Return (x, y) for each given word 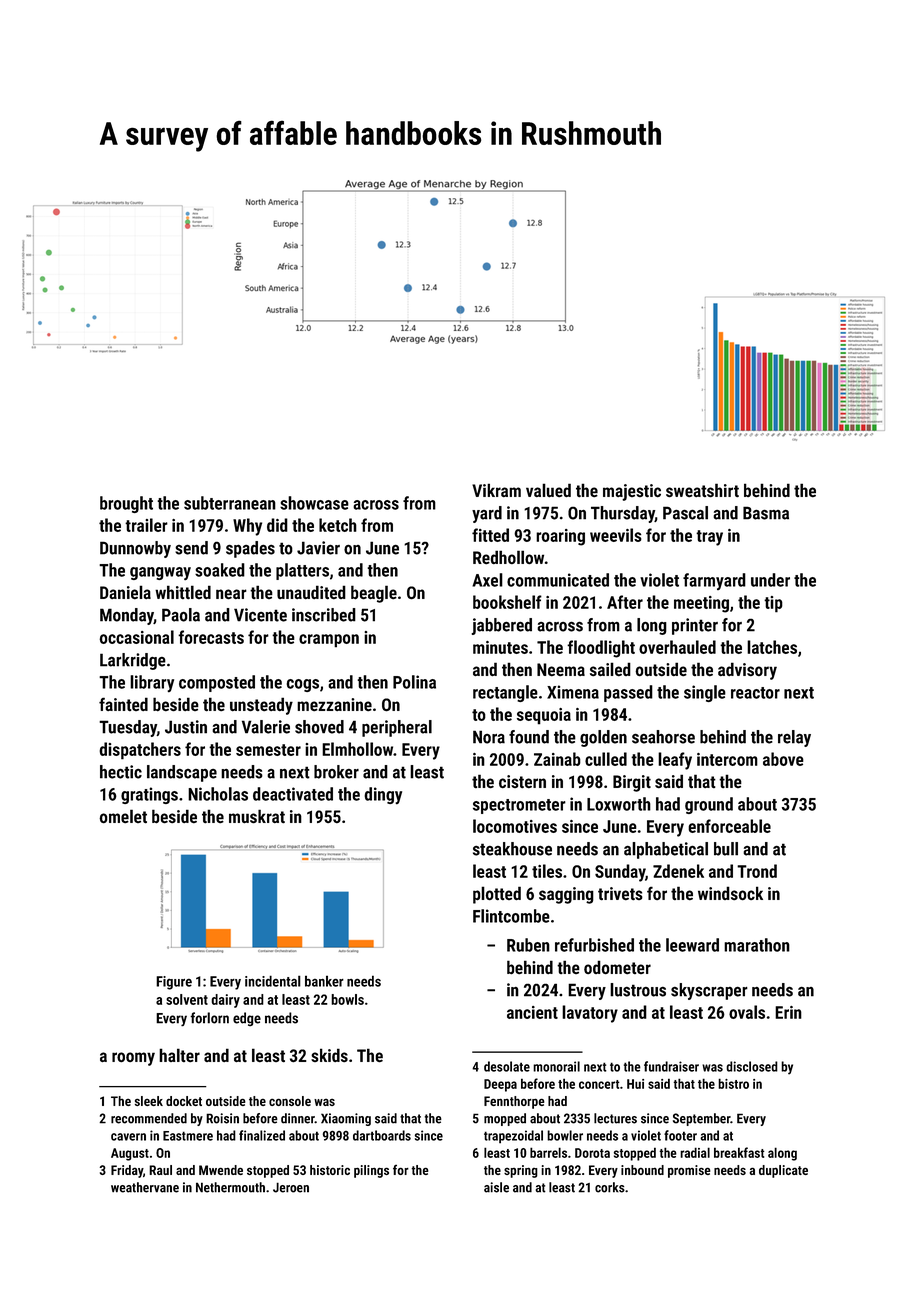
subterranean (230, 503)
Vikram (496, 490)
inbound (642, 1170)
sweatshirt (702, 490)
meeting (701, 604)
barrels (548, 1152)
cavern (128, 1137)
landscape (182, 773)
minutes (500, 647)
